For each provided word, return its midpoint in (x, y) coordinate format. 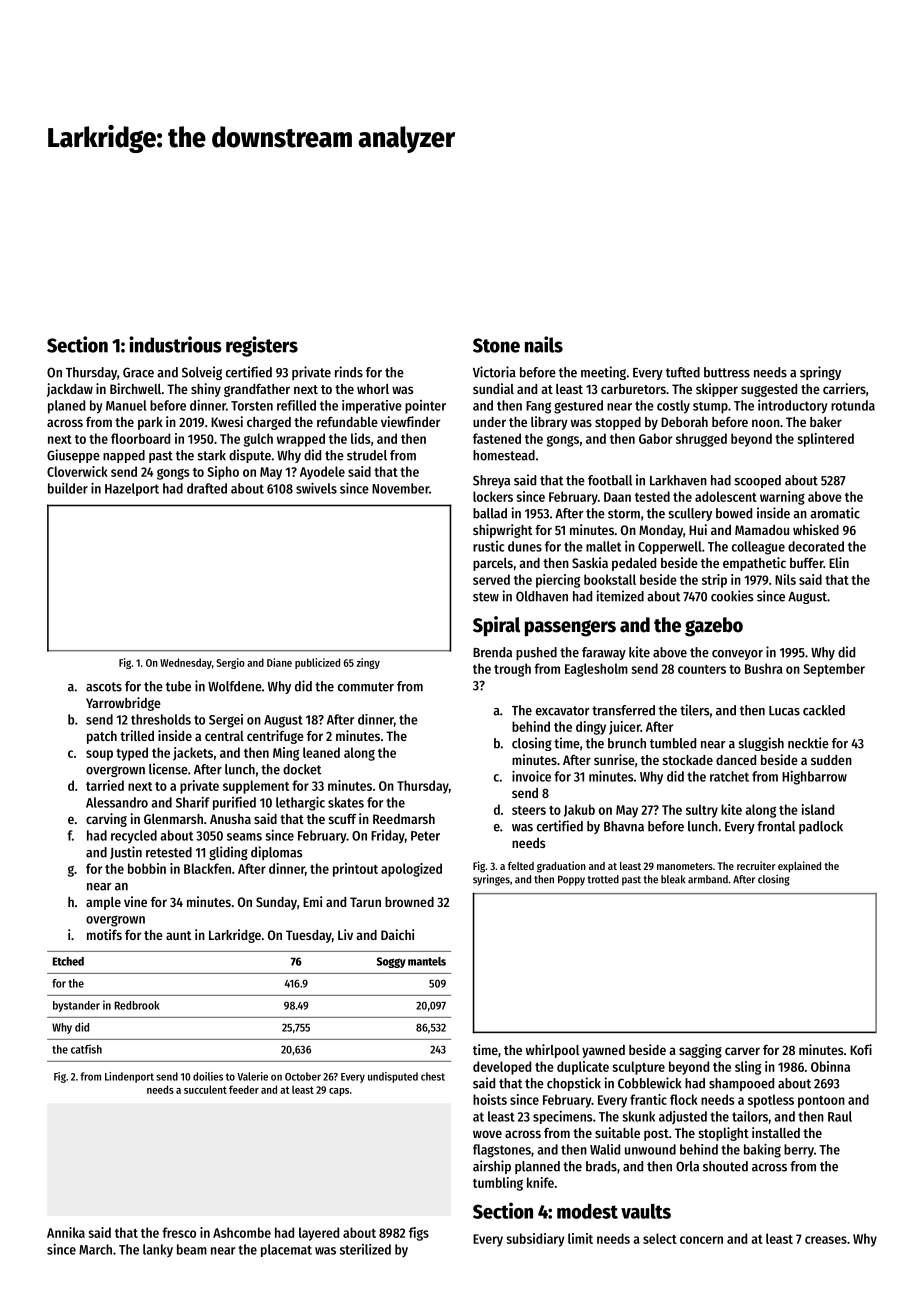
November (400, 488)
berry (799, 1150)
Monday (661, 531)
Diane (279, 662)
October (303, 1076)
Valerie (252, 1076)
